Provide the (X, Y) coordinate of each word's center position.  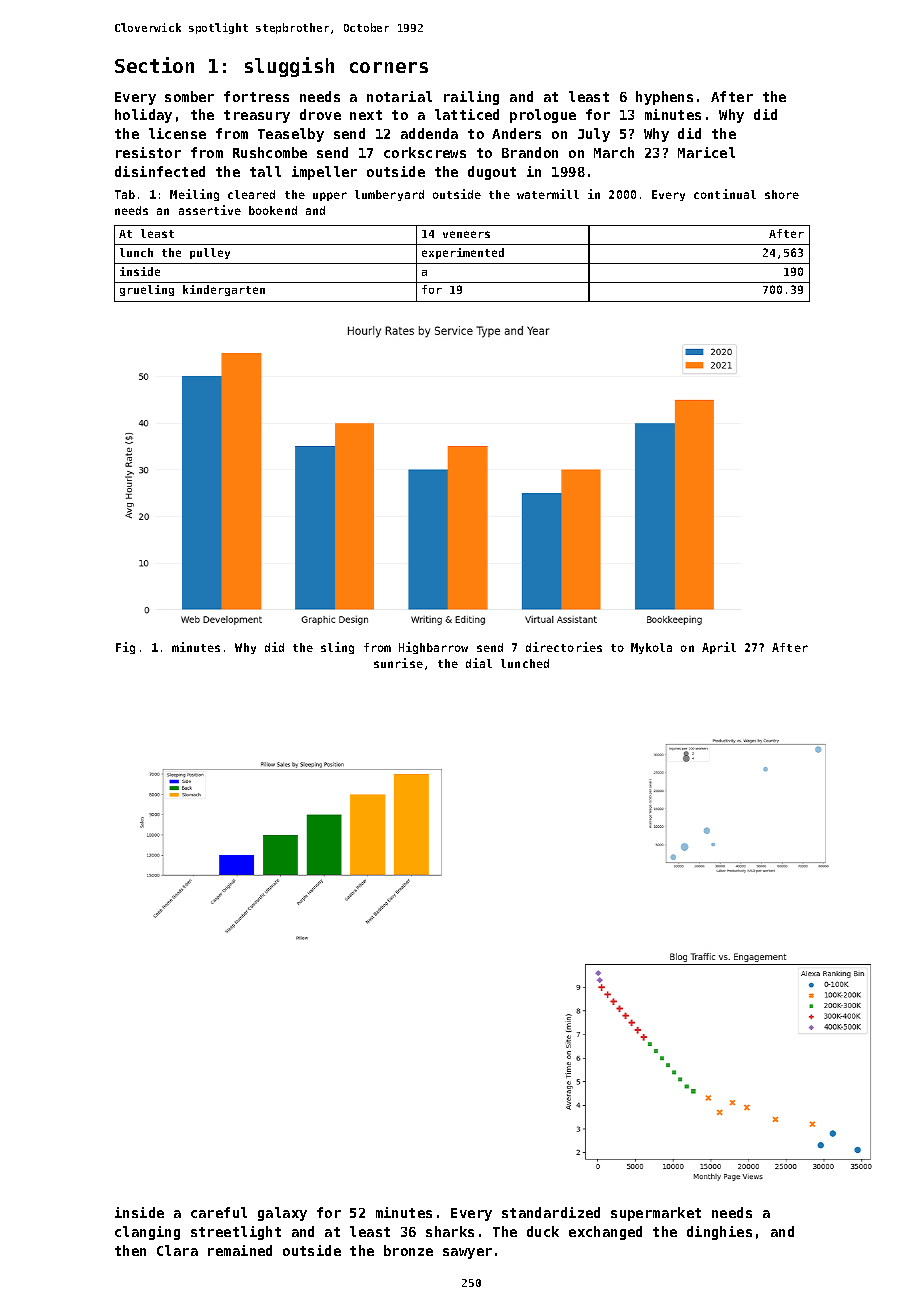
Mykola (651, 648)
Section (154, 65)
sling (337, 648)
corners (389, 67)
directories (564, 647)
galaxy (282, 1214)
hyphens (664, 98)
